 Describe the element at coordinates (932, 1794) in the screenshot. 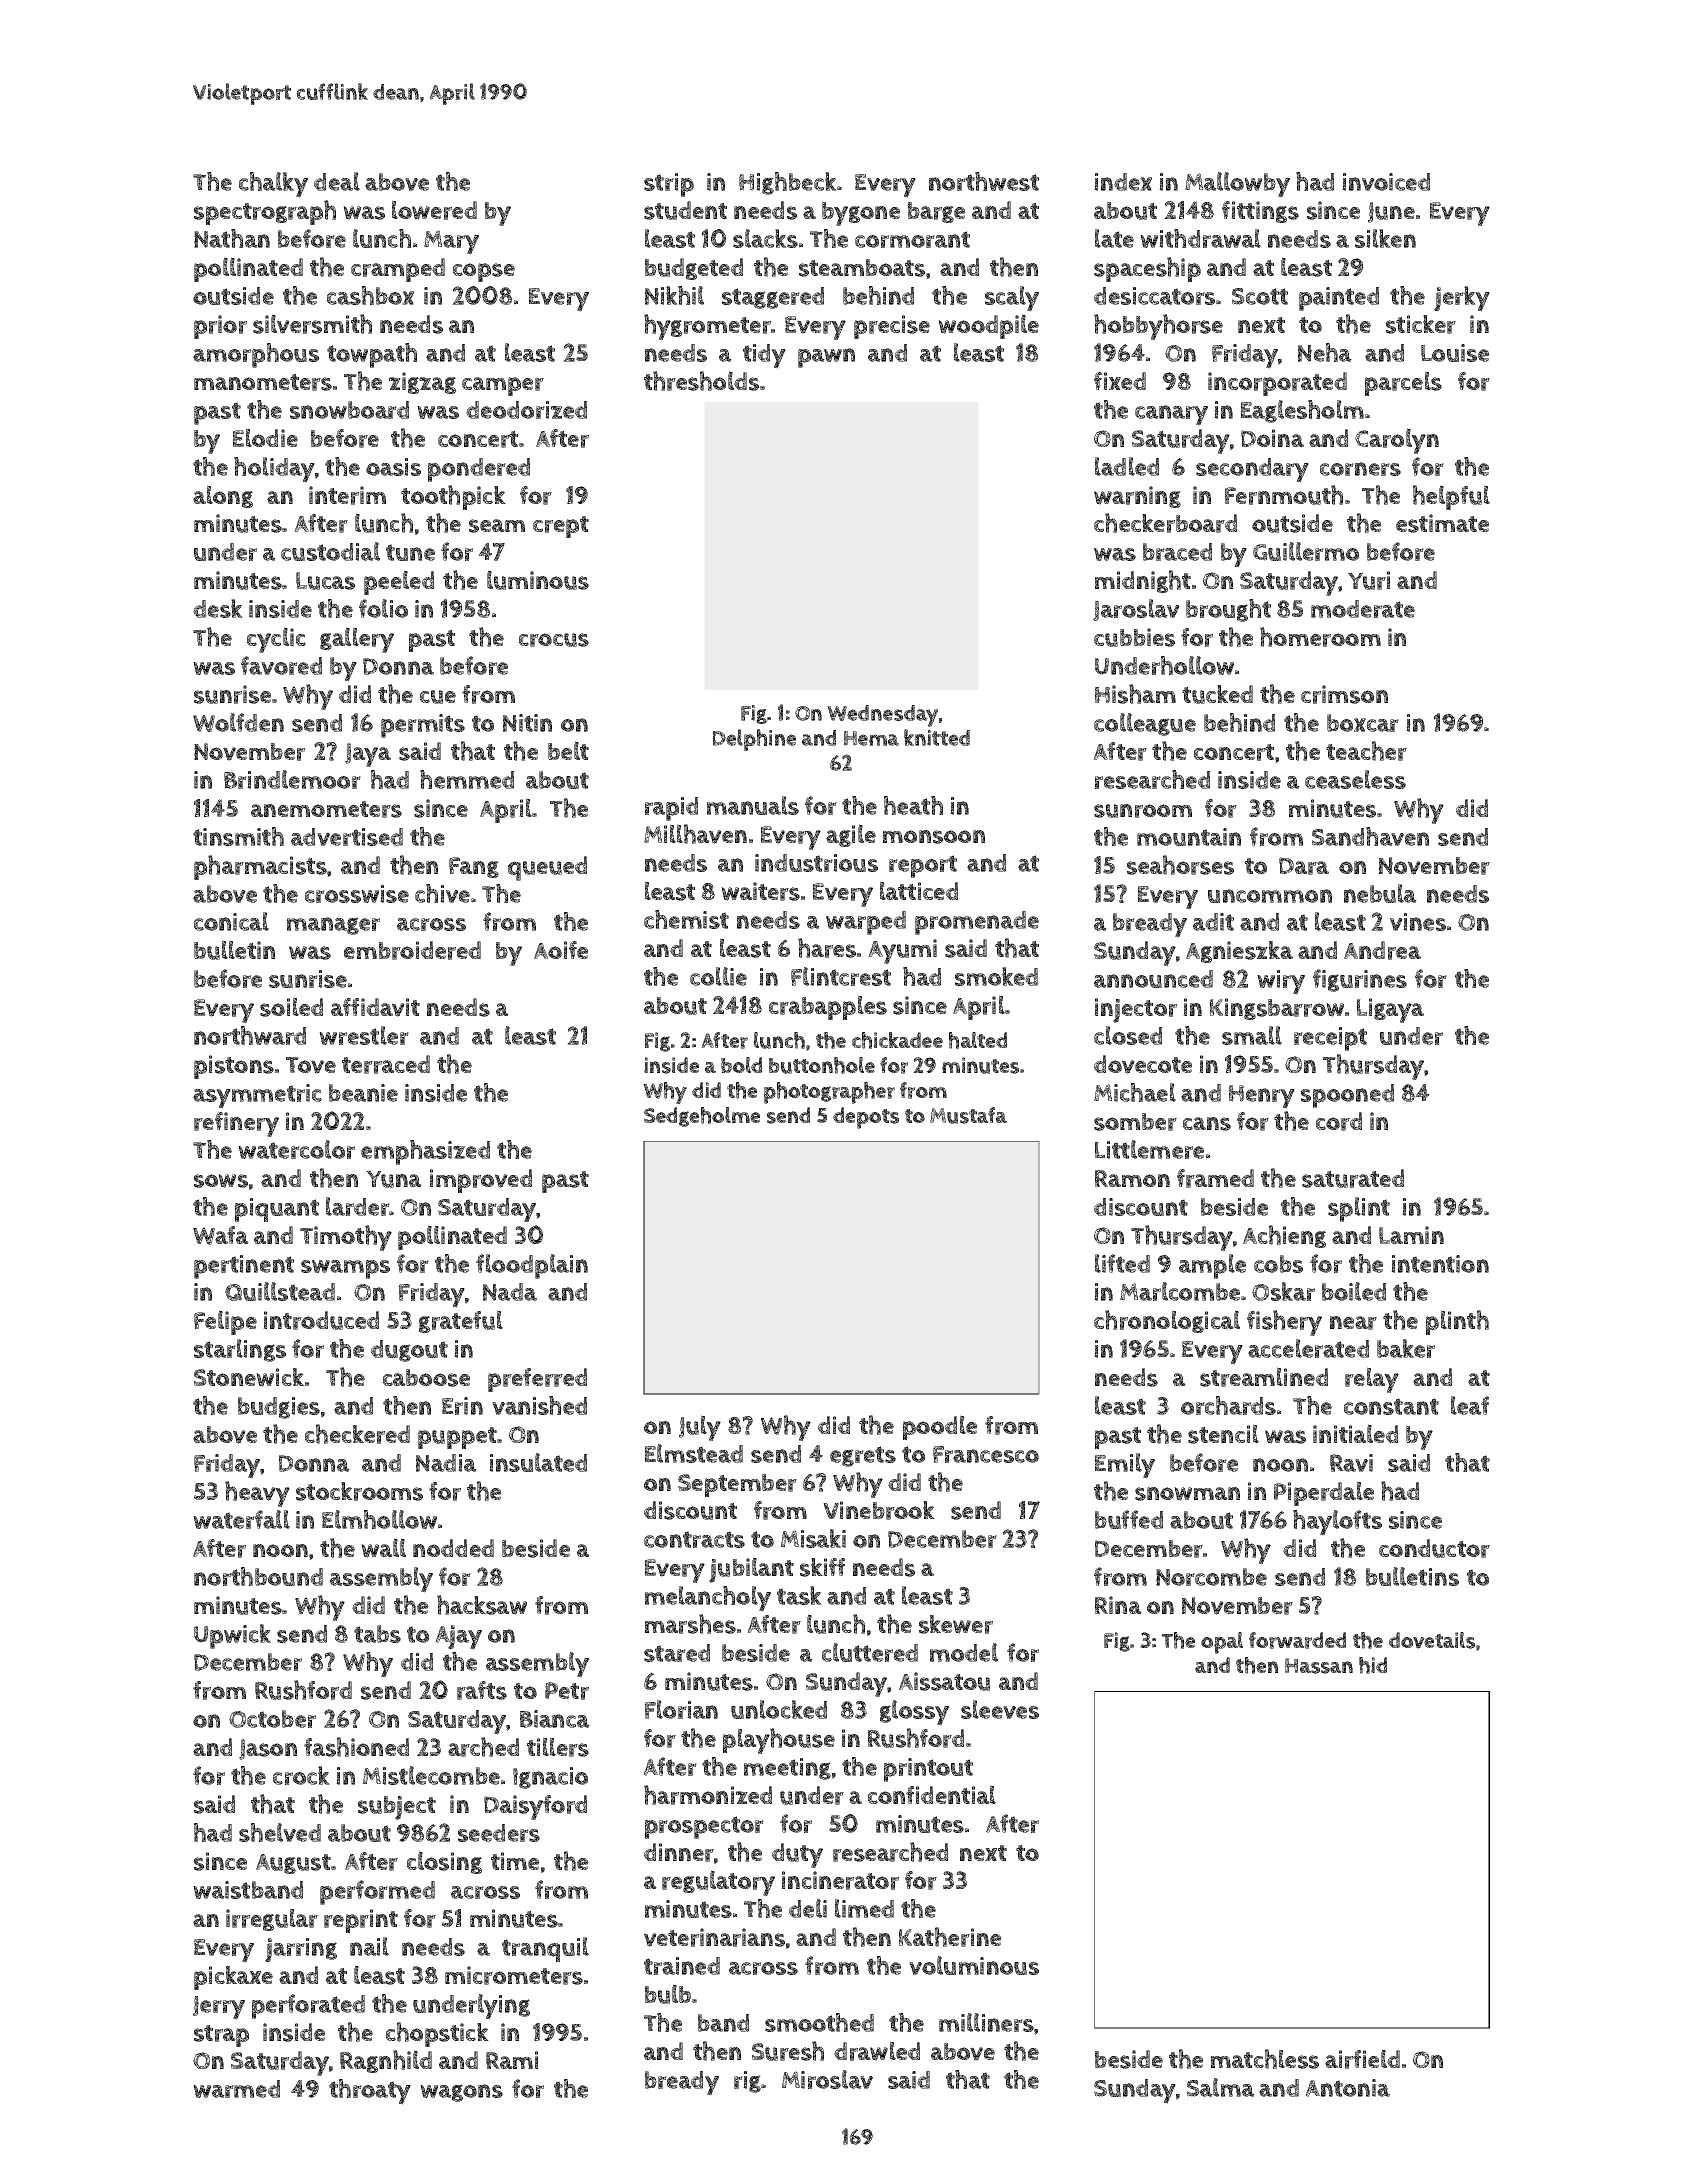

I see `confidential` at that location.
